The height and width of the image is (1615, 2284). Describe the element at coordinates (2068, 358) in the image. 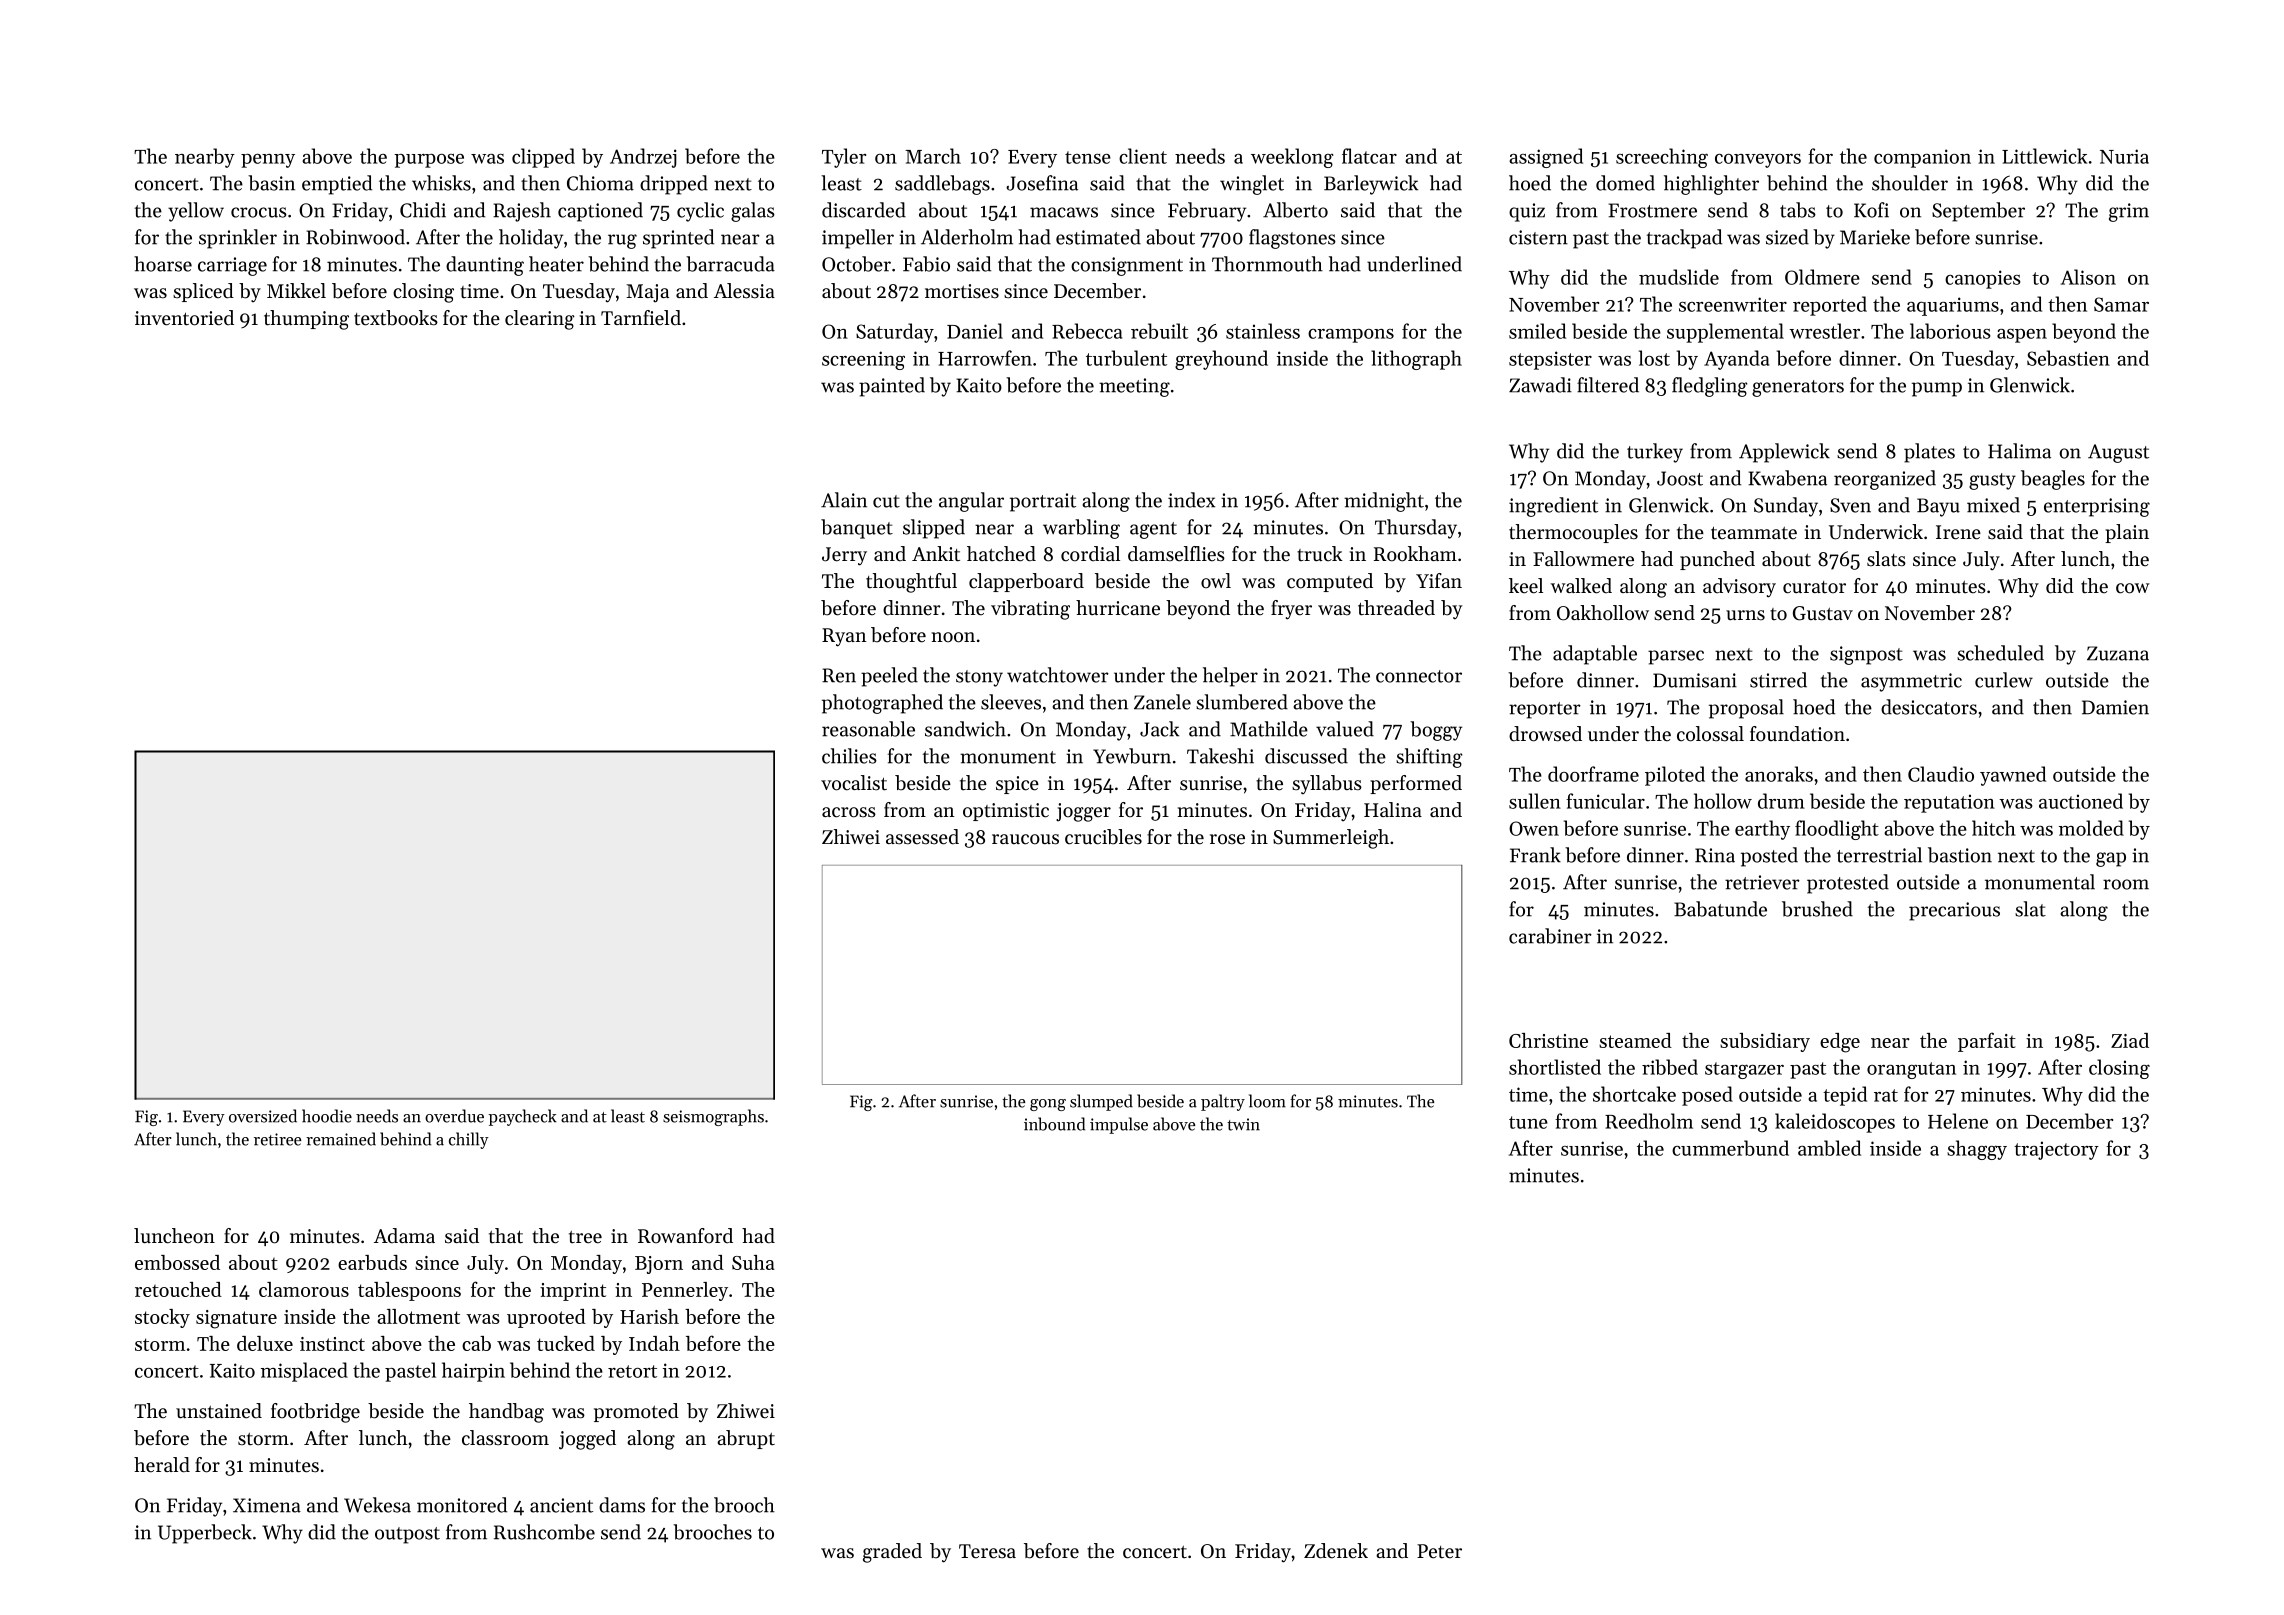

I see `Sebastien` at that location.
